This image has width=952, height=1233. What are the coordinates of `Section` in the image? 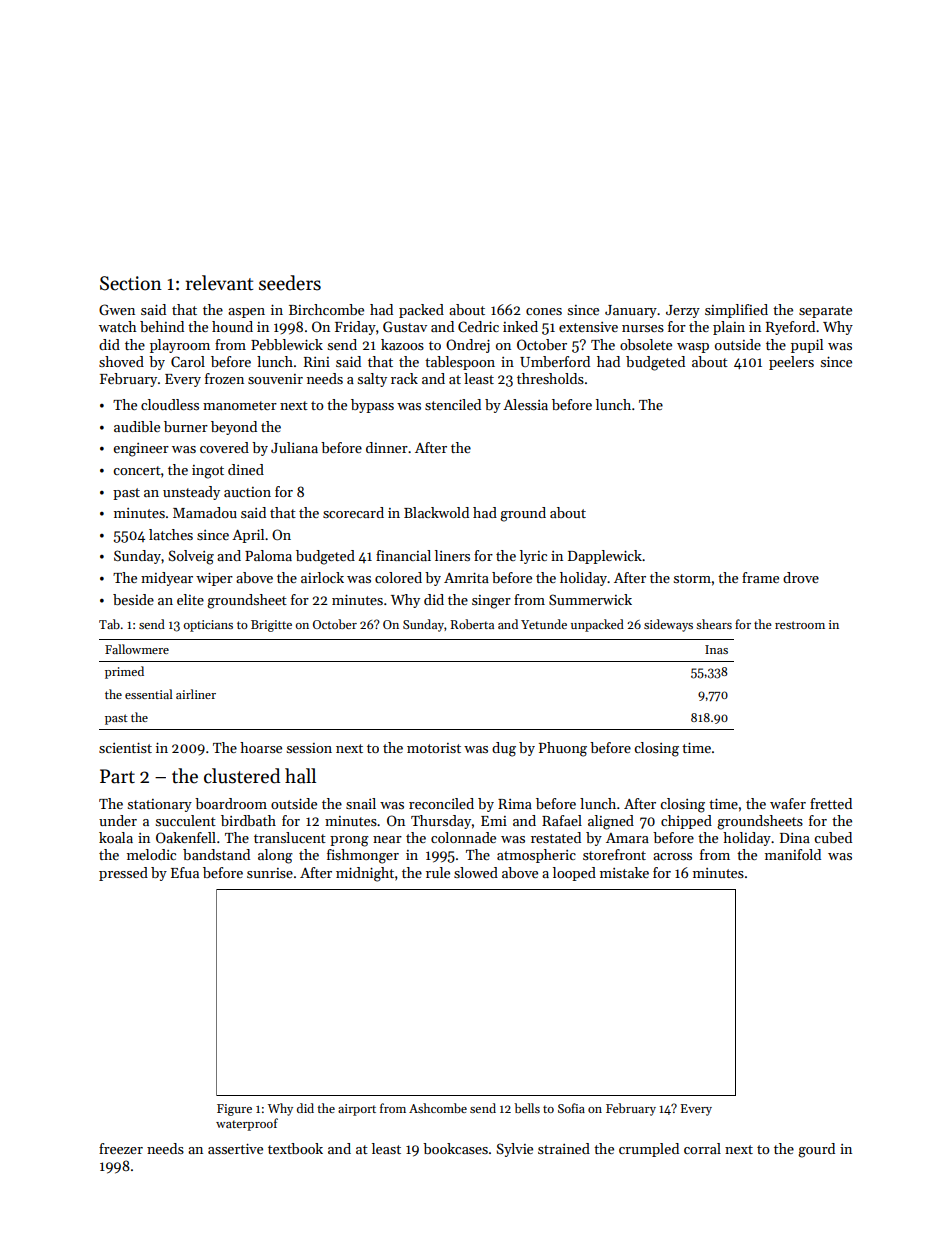 It's located at (131, 283).
